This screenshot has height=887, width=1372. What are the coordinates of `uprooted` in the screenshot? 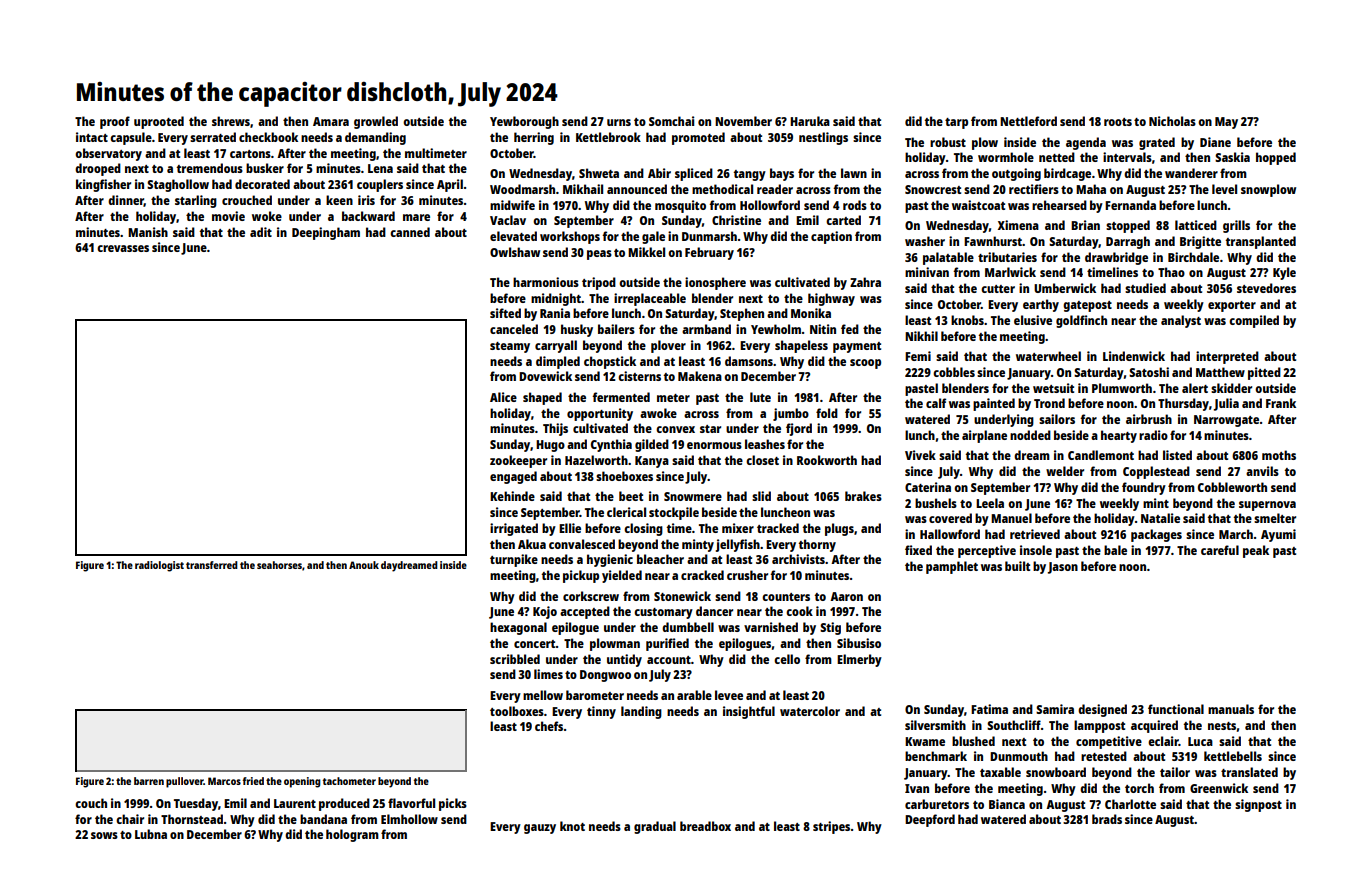 It's located at (159, 122).
